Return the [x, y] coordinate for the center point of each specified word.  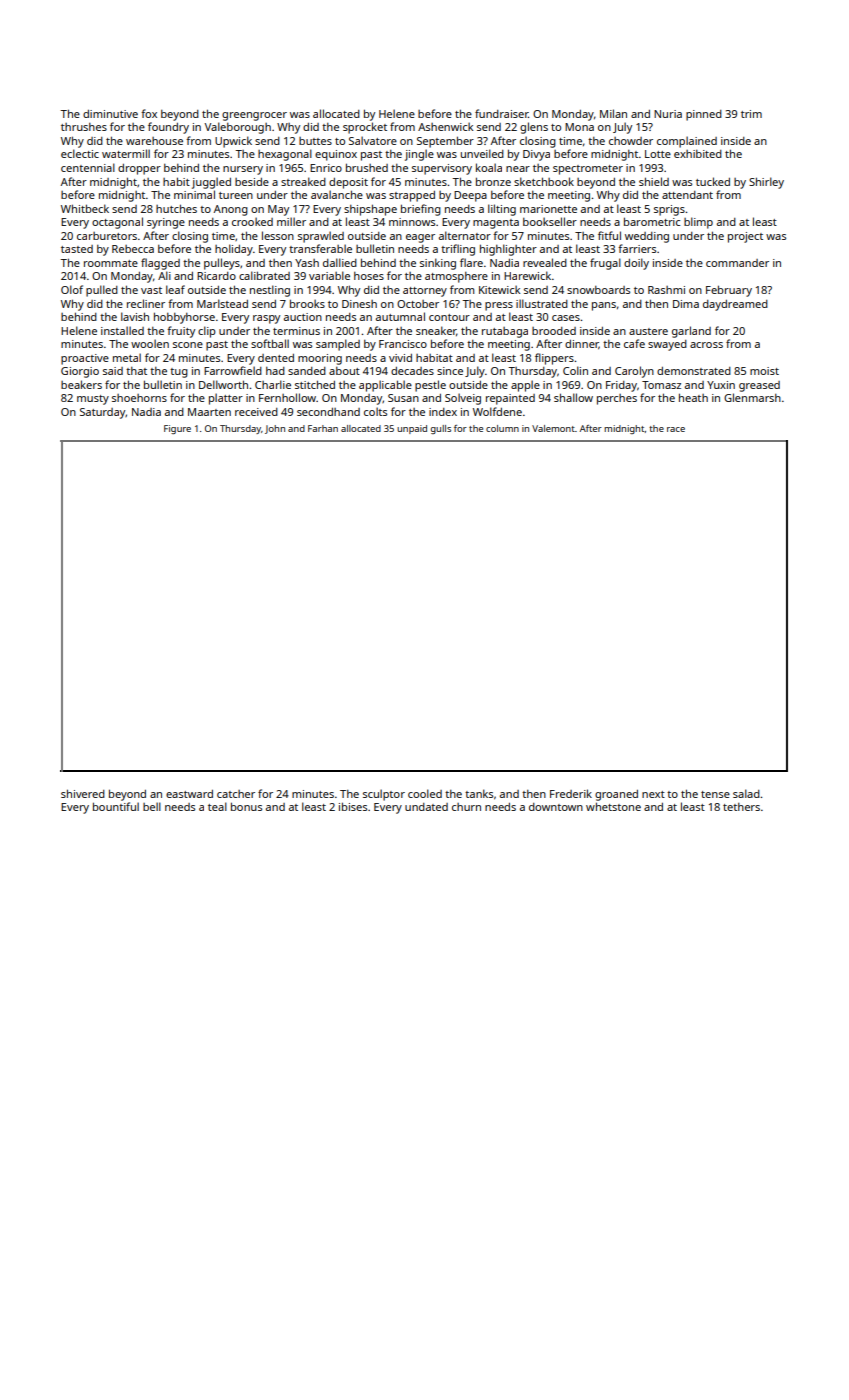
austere [648, 331]
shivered [83, 793]
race [676, 429]
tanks [479, 793]
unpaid [412, 429]
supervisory [442, 169]
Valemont [553, 428]
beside [252, 182]
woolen [150, 343]
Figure [177, 429]
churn [466, 807]
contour [449, 317]
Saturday [103, 413]
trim [751, 114]
